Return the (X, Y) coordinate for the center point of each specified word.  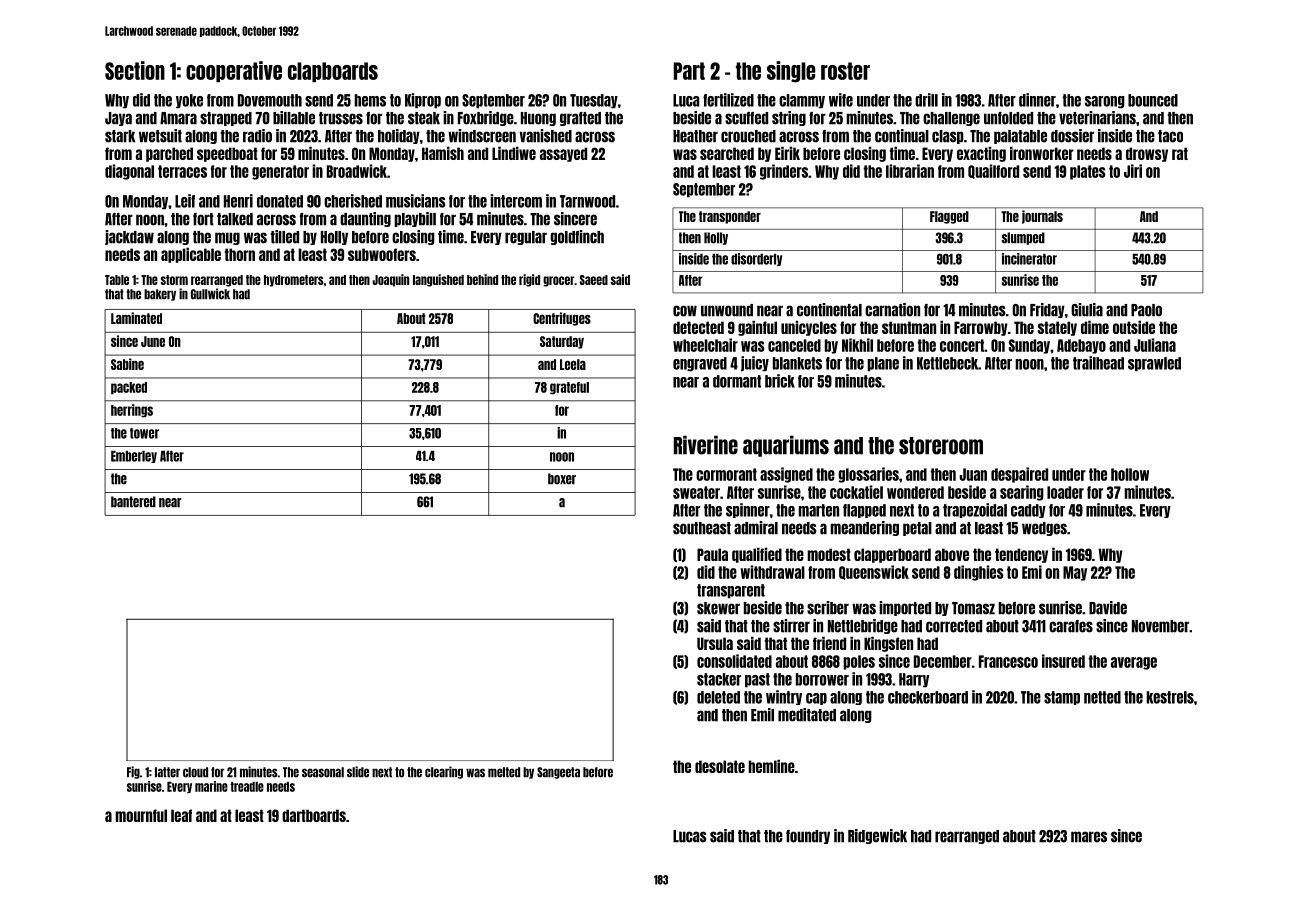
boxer (562, 479)
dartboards (314, 815)
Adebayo (1081, 346)
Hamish (443, 153)
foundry (808, 837)
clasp (948, 137)
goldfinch (577, 237)
